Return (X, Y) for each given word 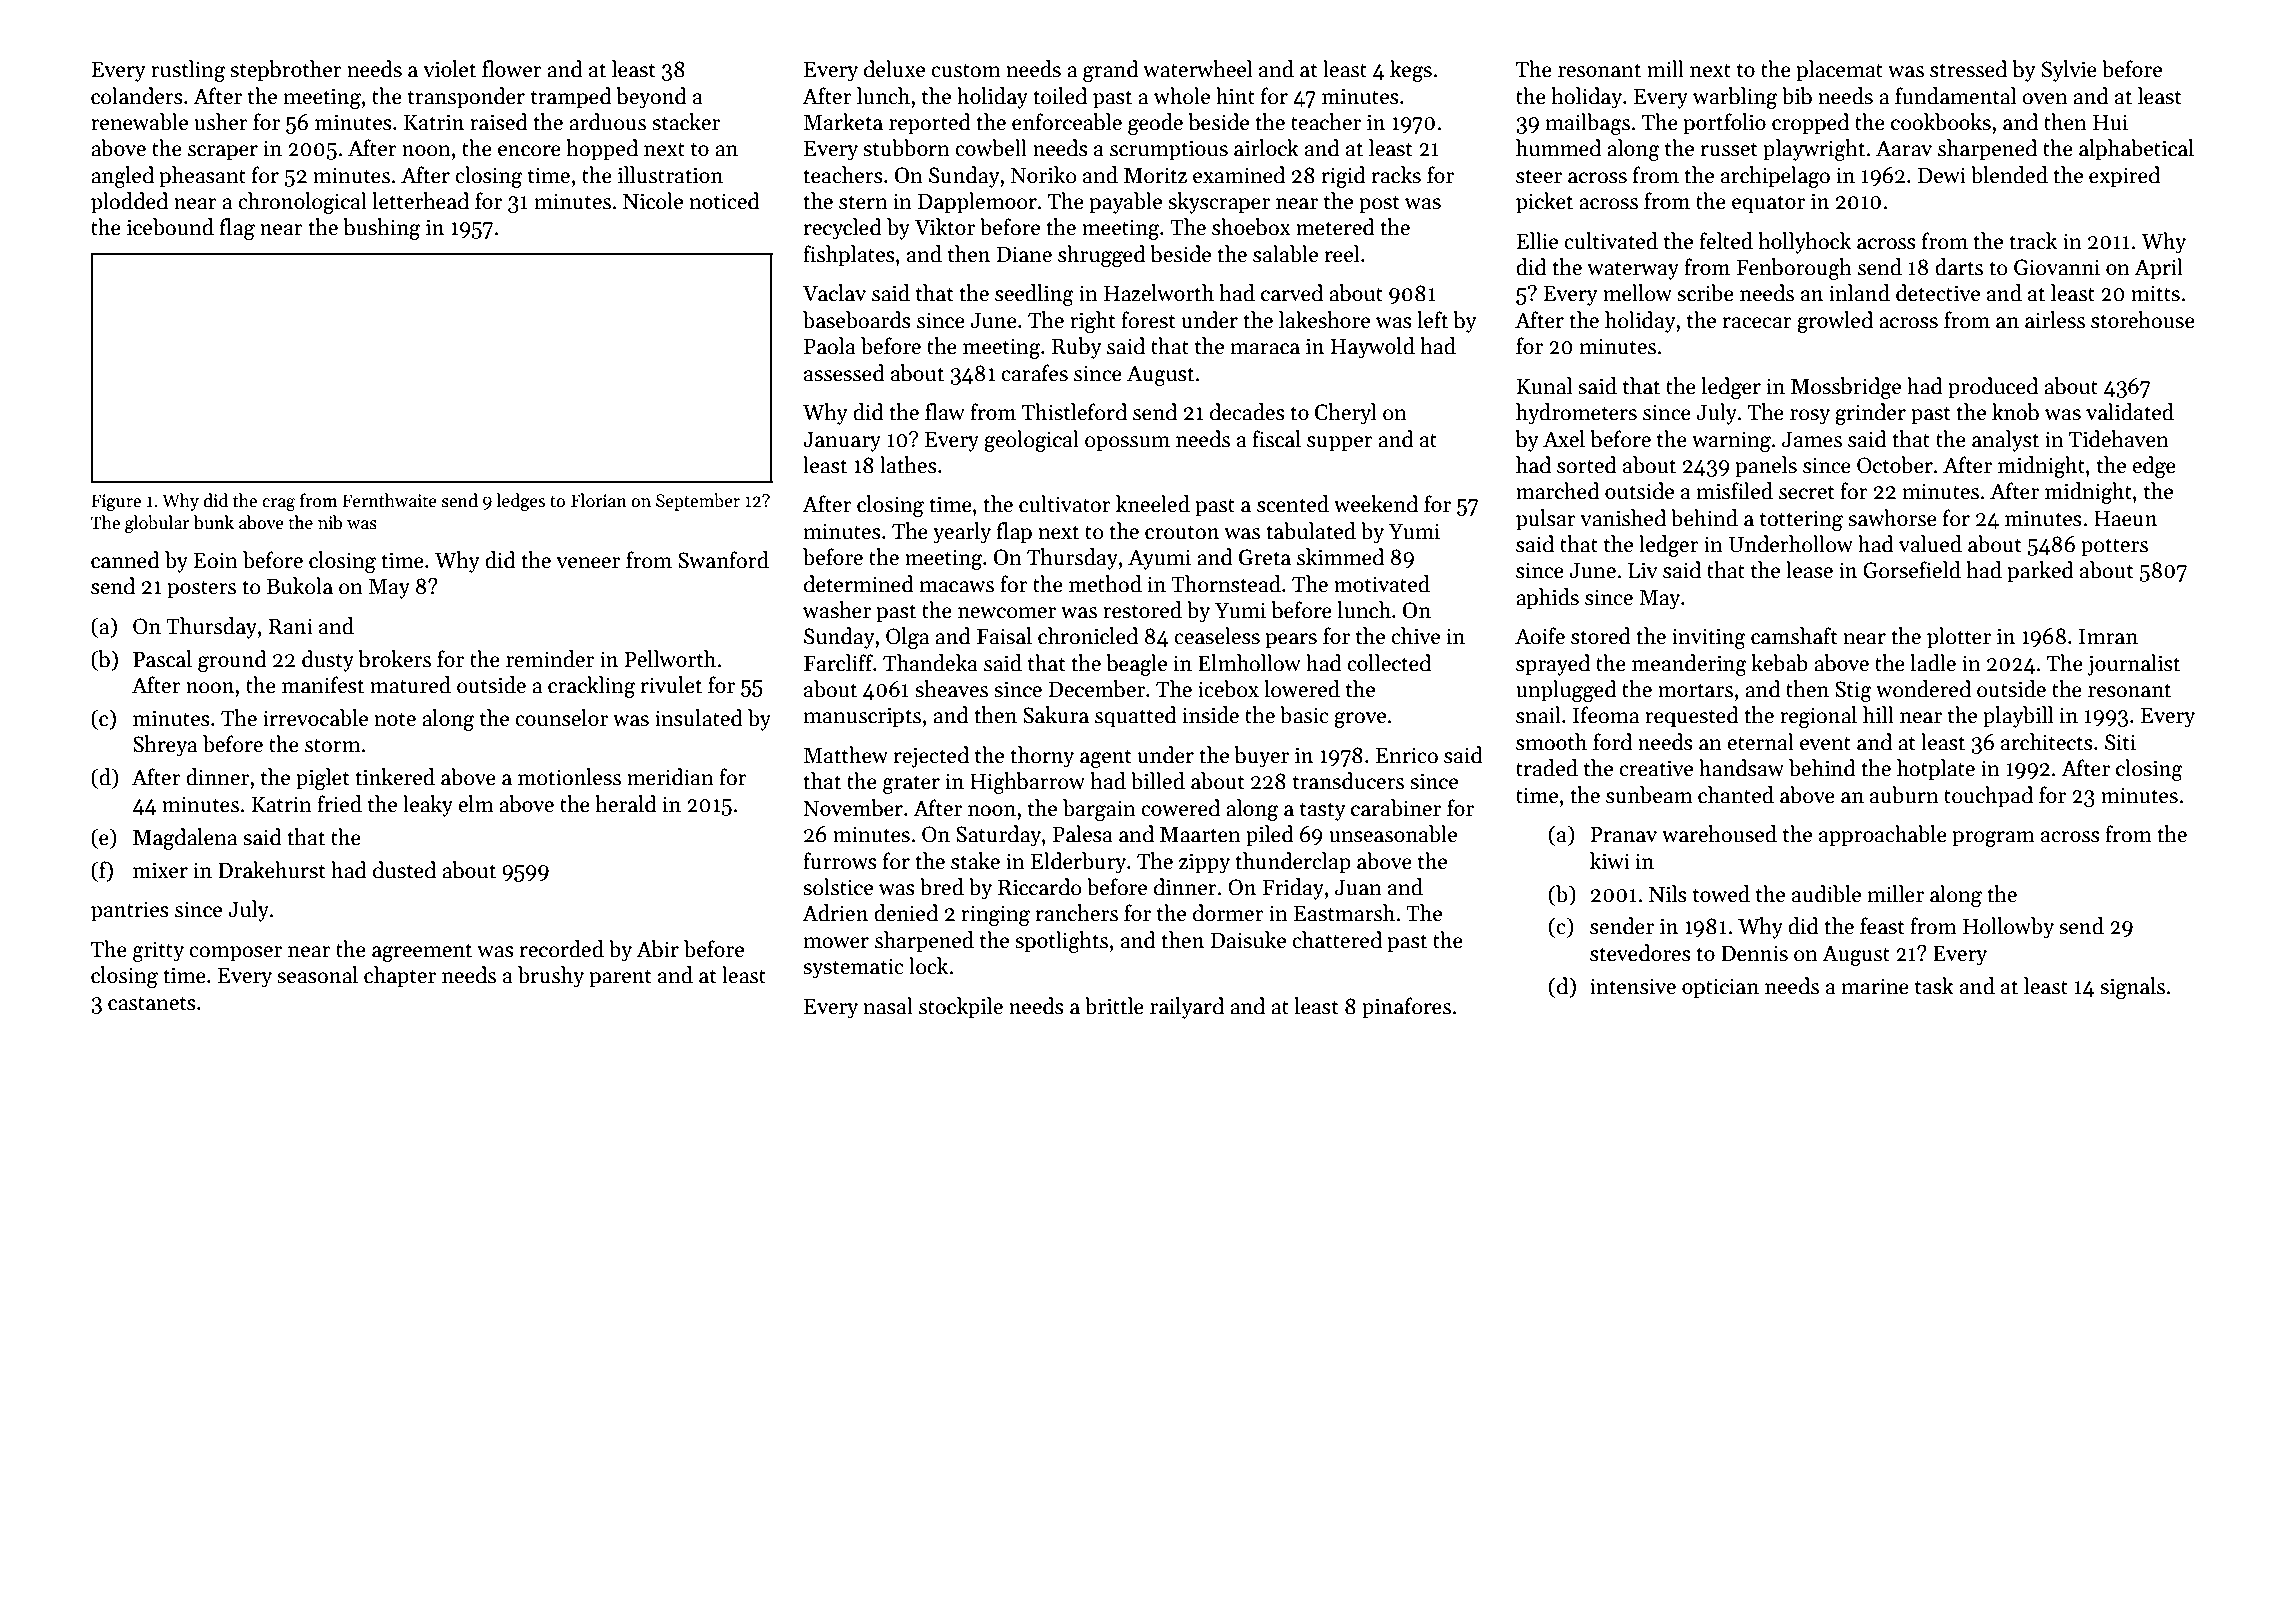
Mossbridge (1846, 388)
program (1993, 839)
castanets (152, 1003)
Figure (116, 502)
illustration (670, 175)
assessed (844, 373)
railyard (1187, 1008)
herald (626, 804)
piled (1270, 836)
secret (1807, 492)
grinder (1870, 414)
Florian (599, 500)
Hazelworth (1159, 293)
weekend (1376, 504)
